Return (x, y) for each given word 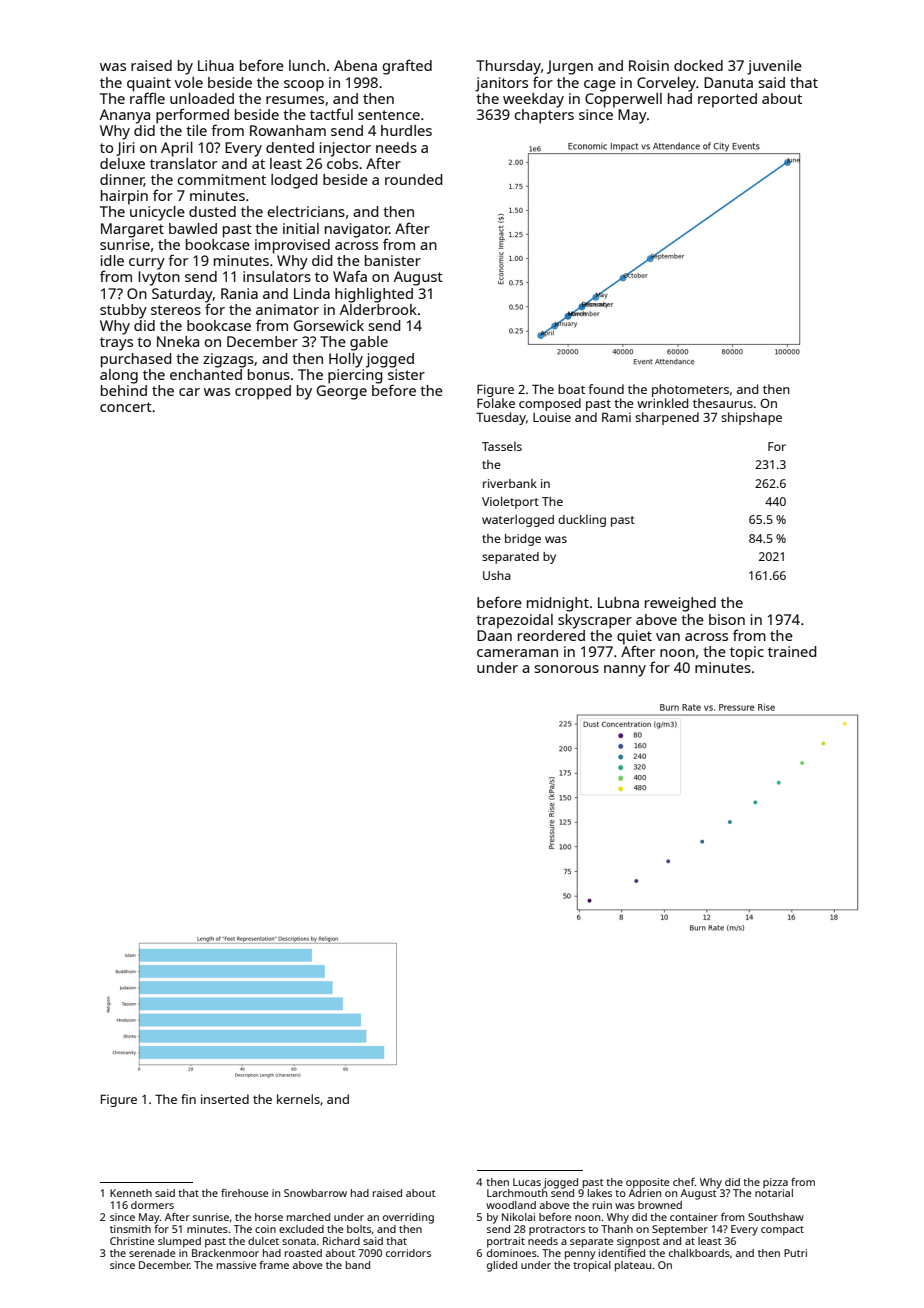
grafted (407, 67)
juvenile (774, 67)
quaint (149, 84)
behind (124, 390)
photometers (690, 390)
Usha (497, 575)
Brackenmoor (225, 1253)
